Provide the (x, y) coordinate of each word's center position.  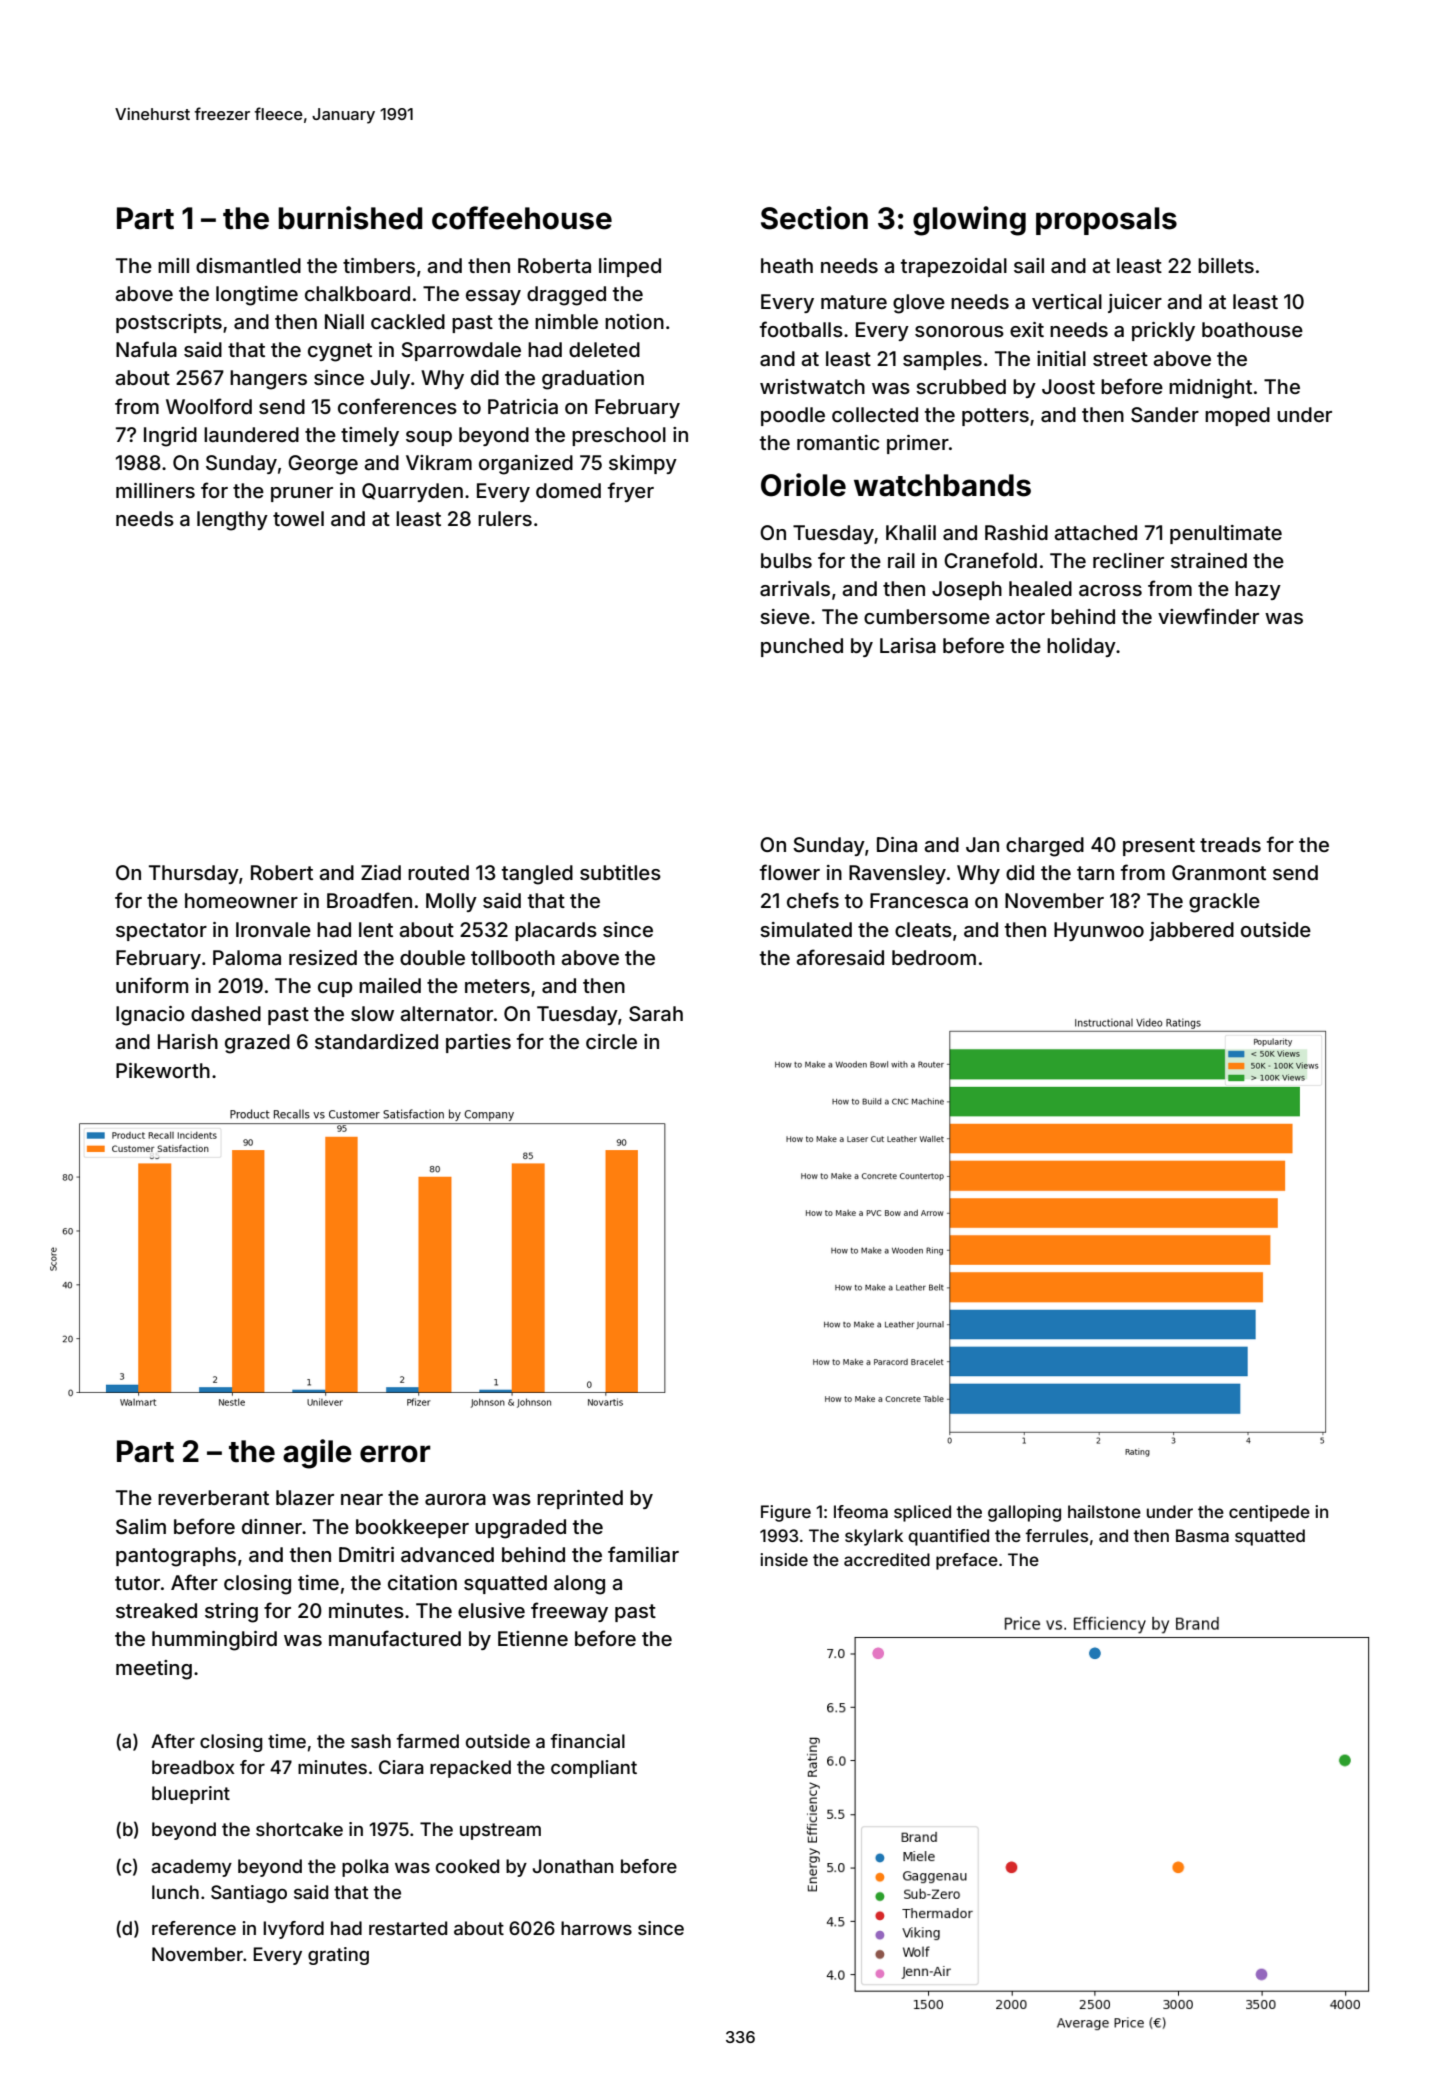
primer (918, 444)
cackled (408, 321)
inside (784, 1559)
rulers (505, 518)
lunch (175, 1892)
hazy (1258, 590)
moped (1237, 416)
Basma (1202, 1535)
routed (438, 872)
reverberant (213, 1497)
